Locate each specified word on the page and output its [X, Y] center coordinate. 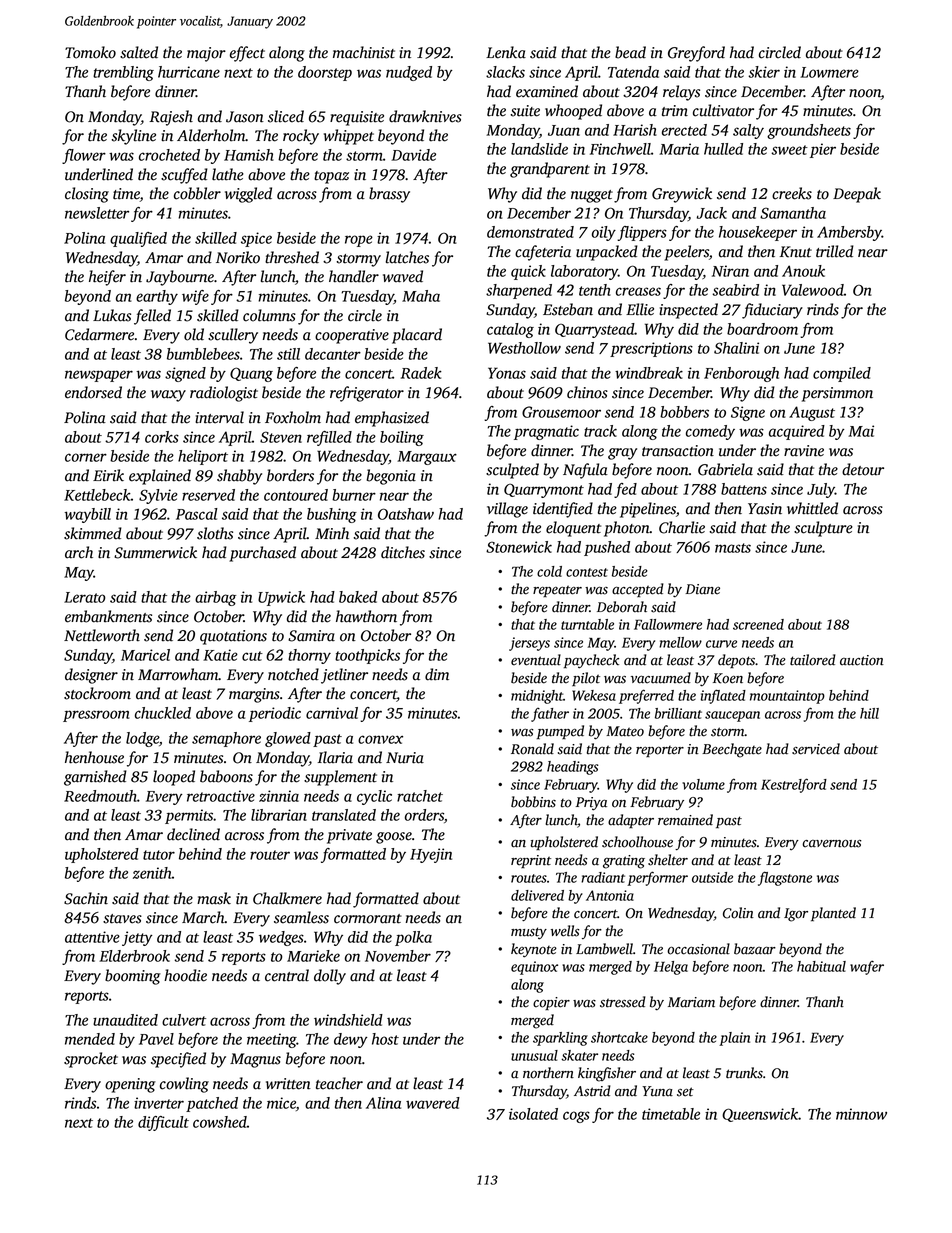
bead [630, 52]
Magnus [255, 1060]
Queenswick [760, 1115]
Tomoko [90, 52]
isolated [533, 1114]
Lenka [506, 52]
